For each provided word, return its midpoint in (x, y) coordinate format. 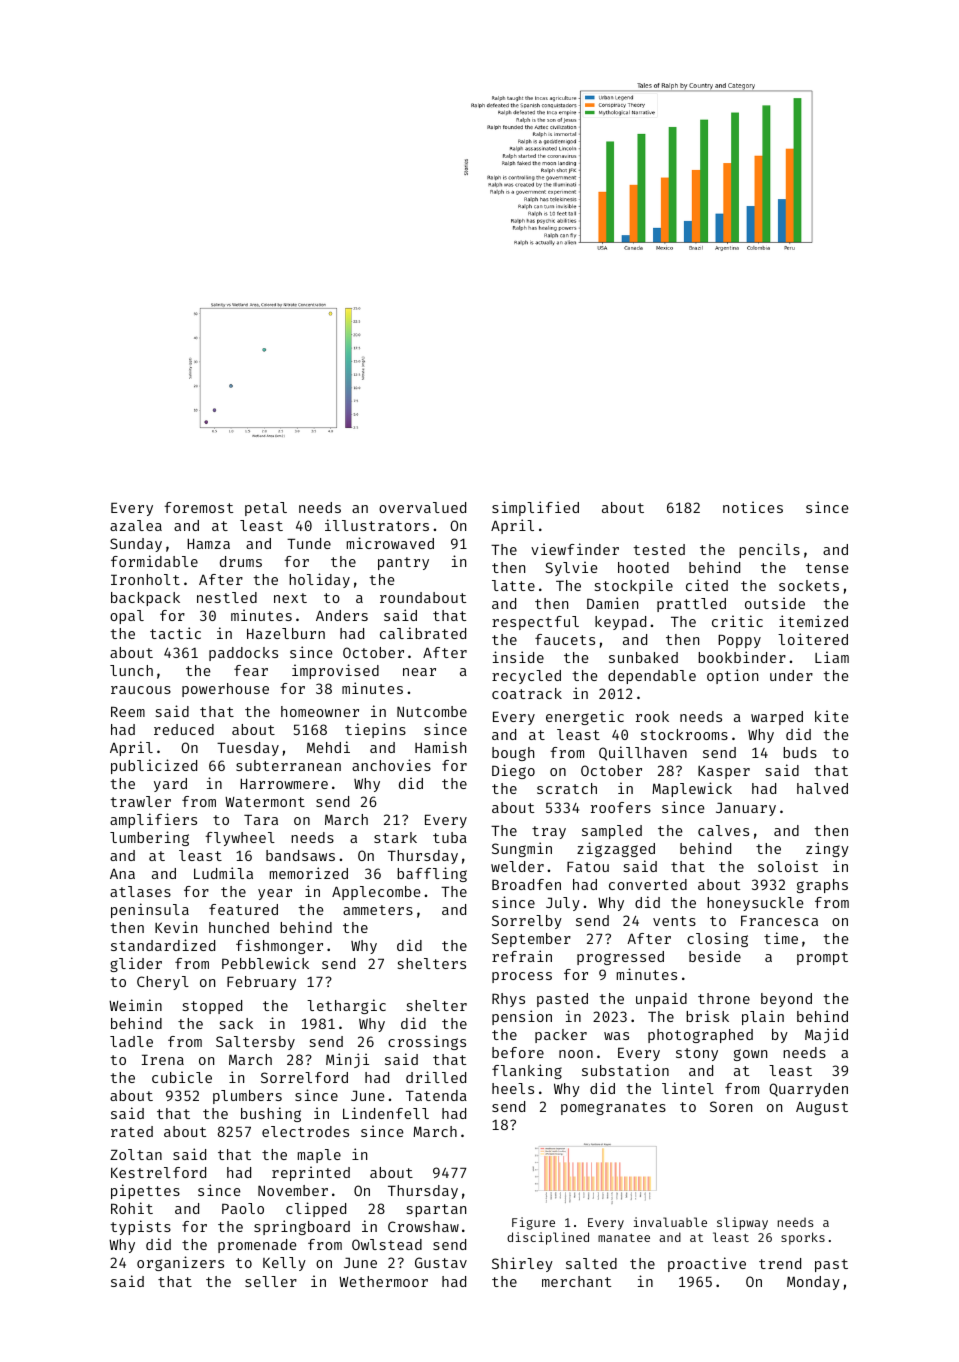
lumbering (149, 838)
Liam (832, 657)
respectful (535, 623)
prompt (822, 958)
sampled (612, 832)
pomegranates (613, 1108)
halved (822, 788)
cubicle (182, 1077)
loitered (813, 639)
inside (518, 657)
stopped (212, 1007)
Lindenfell (386, 1113)
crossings (427, 1042)
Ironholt (145, 579)
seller (271, 1281)
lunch (131, 670)
